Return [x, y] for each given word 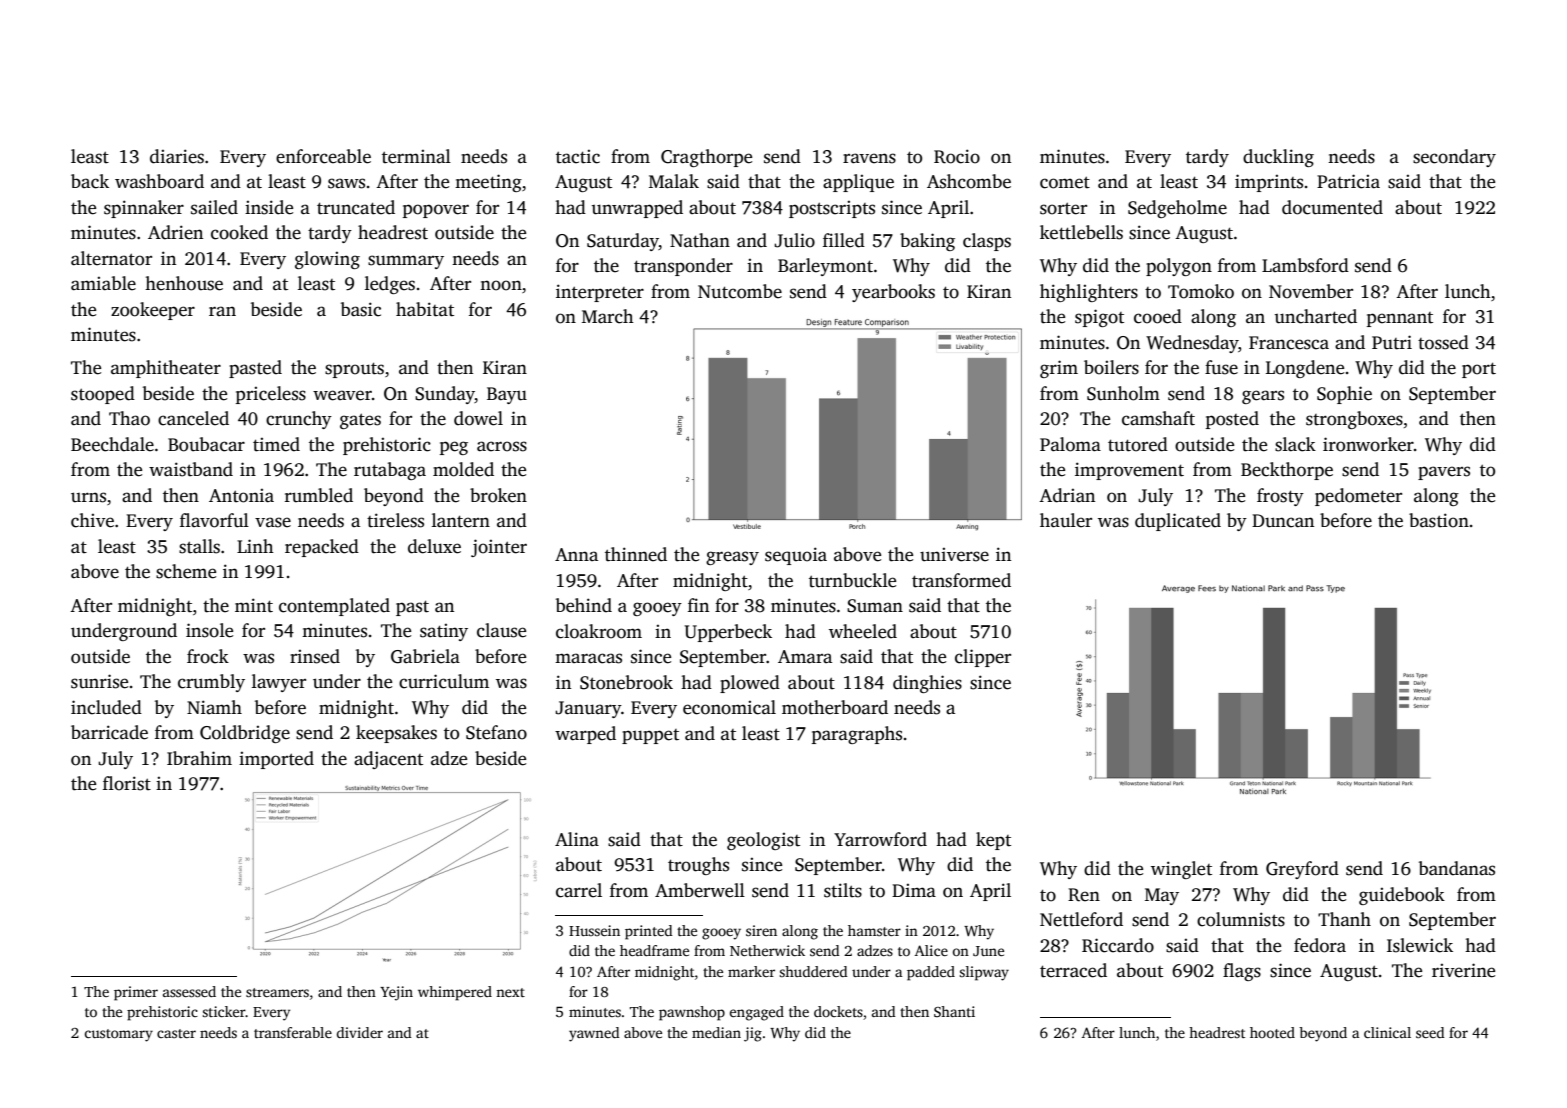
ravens [869, 158]
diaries [177, 156]
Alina [577, 839]
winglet [1181, 870]
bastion [1439, 520]
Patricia [1348, 181]
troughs [698, 866]
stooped [103, 395]
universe [954, 554]
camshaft [1158, 418]
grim [1059, 369]
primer [136, 993]
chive [92, 520]
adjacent [388, 760]
